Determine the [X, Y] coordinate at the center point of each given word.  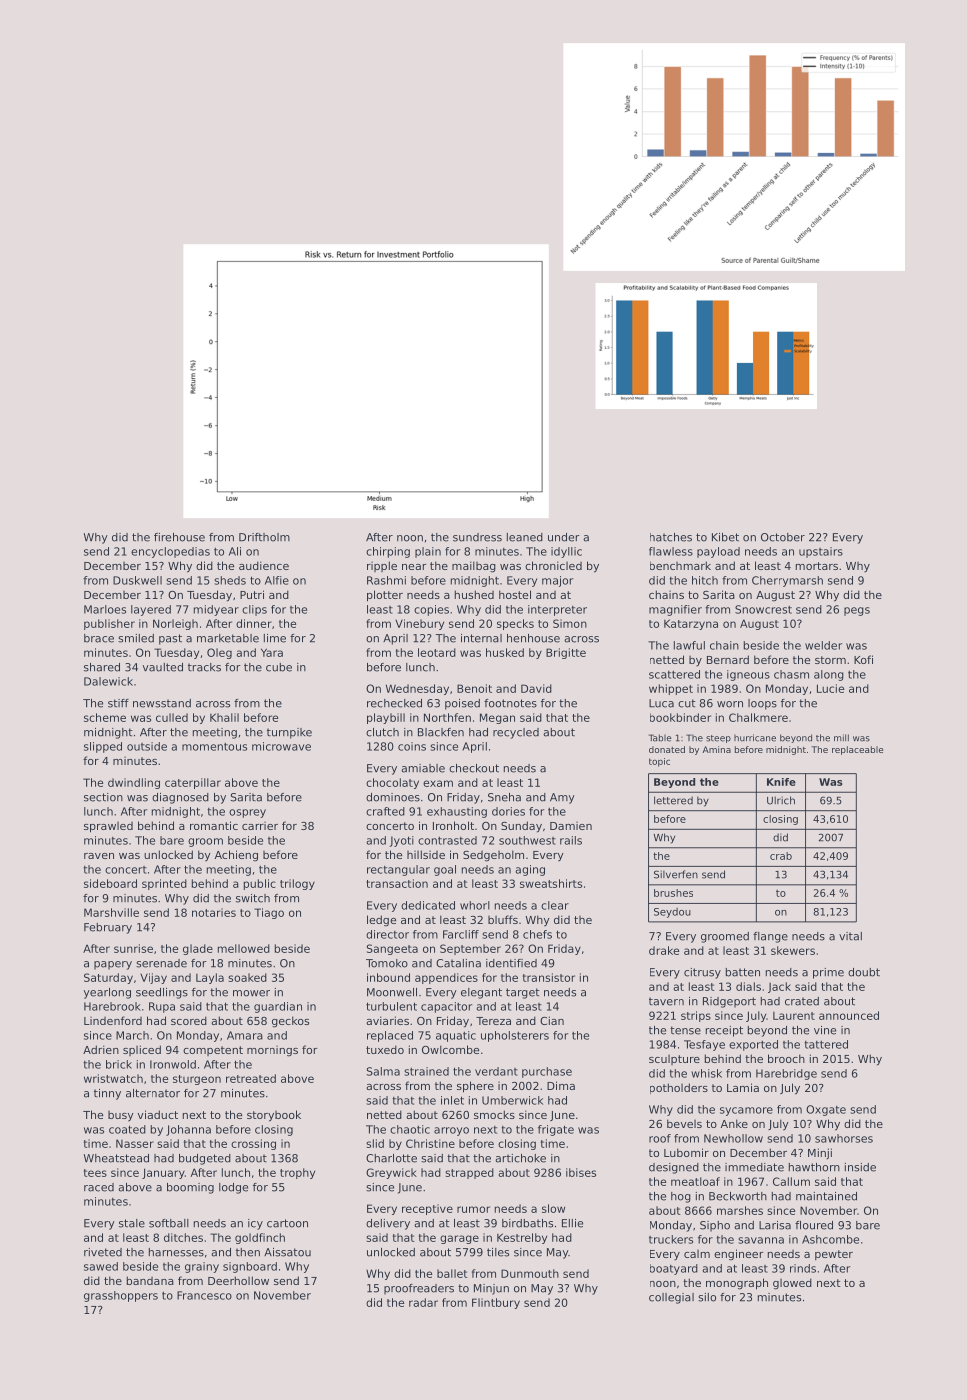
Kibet [725, 537]
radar [423, 1302]
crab [781, 856]
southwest [527, 840]
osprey [247, 813]
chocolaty [392, 783]
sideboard [110, 883]
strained [426, 1071]
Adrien [101, 1049]
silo [707, 1297]
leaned [525, 537]
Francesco [204, 1295]
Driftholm [264, 537]
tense [685, 1030]
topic [659, 762]
